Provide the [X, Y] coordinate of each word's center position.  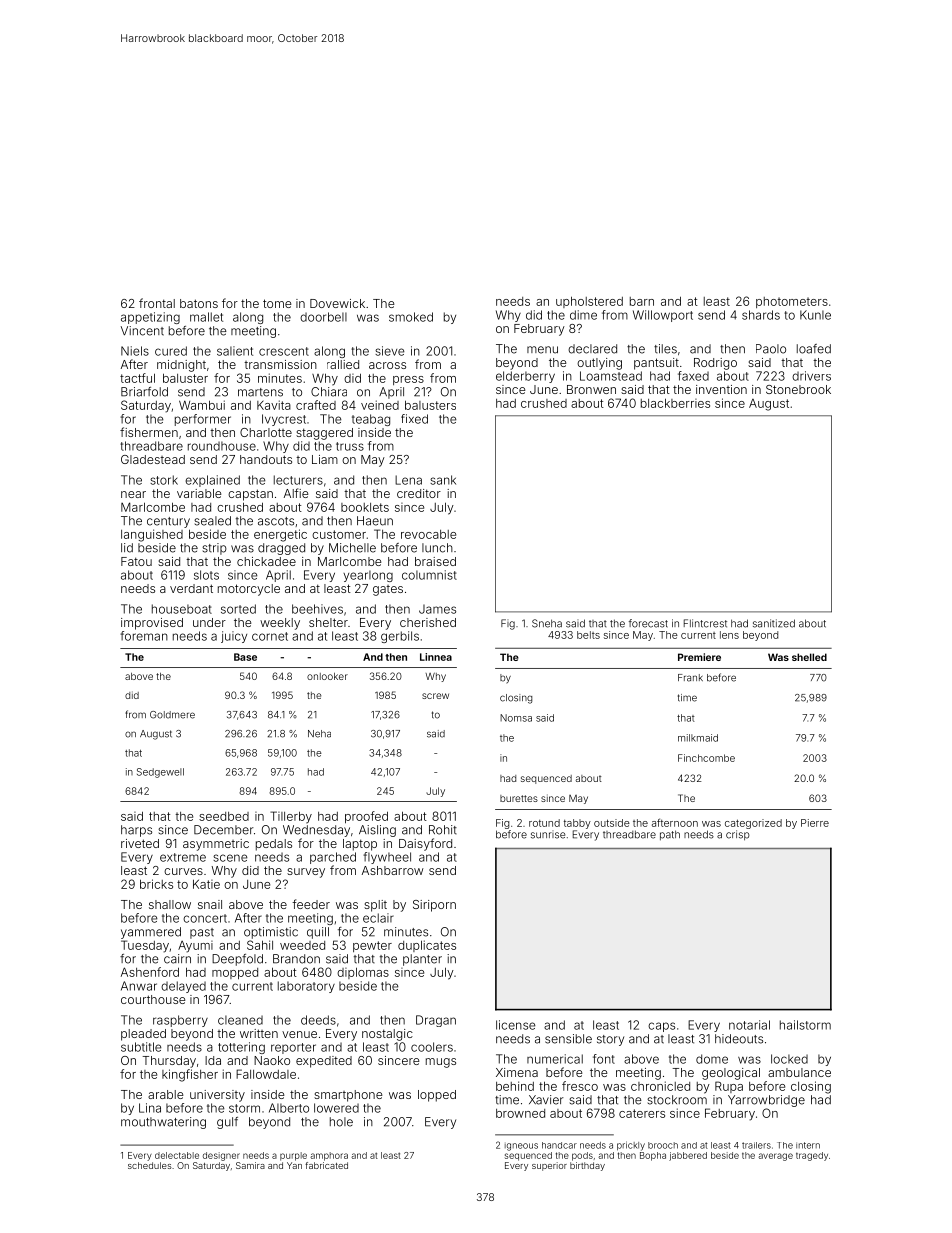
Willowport [663, 316]
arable [165, 1094]
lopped [437, 1096]
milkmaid [698, 738]
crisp [738, 835]
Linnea [436, 657]
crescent [284, 351]
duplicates [427, 946]
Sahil [260, 945]
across [387, 365]
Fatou [136, 561]
